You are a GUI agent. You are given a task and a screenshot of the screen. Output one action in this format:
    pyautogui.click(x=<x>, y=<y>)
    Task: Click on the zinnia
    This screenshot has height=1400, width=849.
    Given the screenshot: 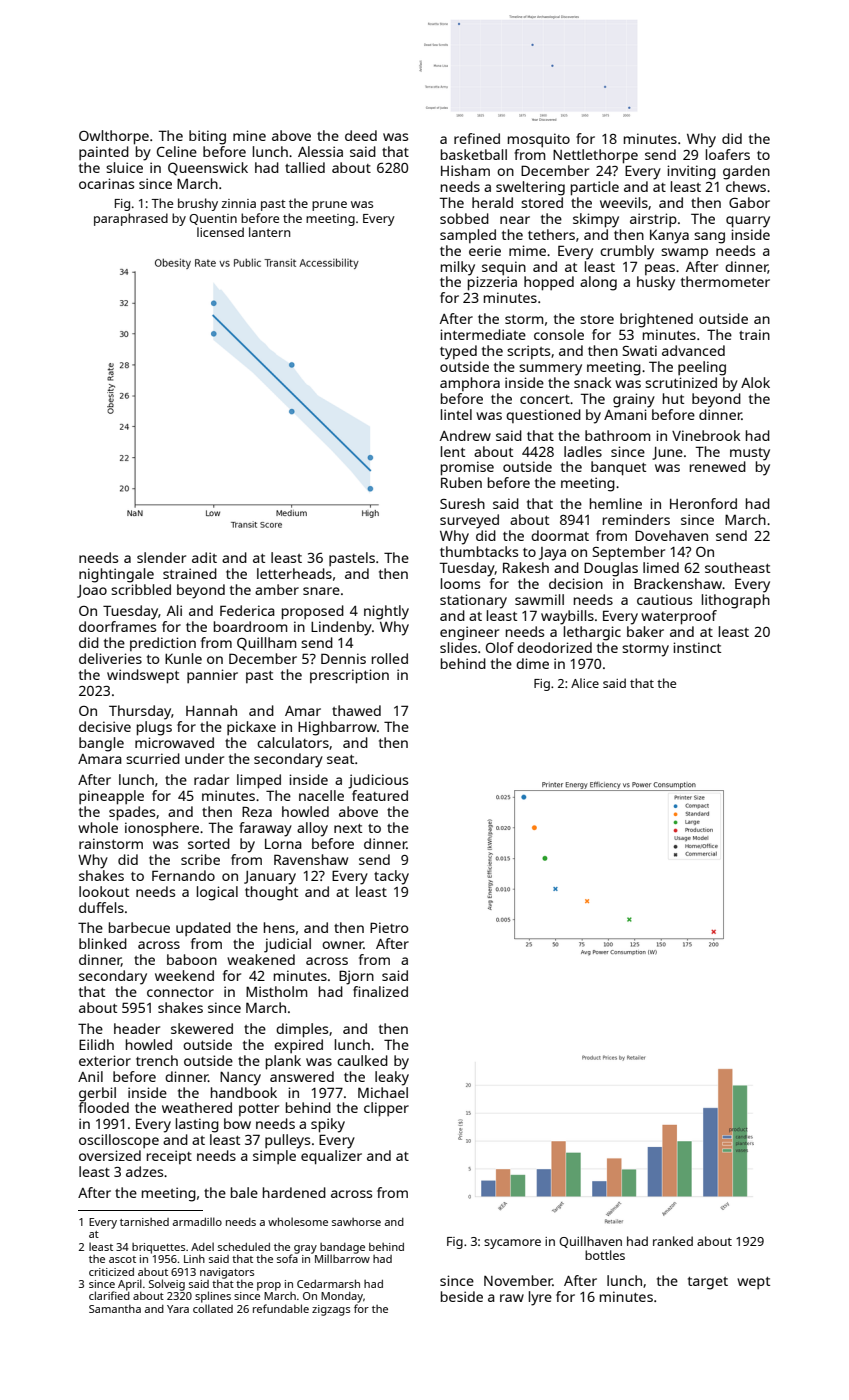 What is the action you would take?
    pyautogui.click(x=239, y=203)
